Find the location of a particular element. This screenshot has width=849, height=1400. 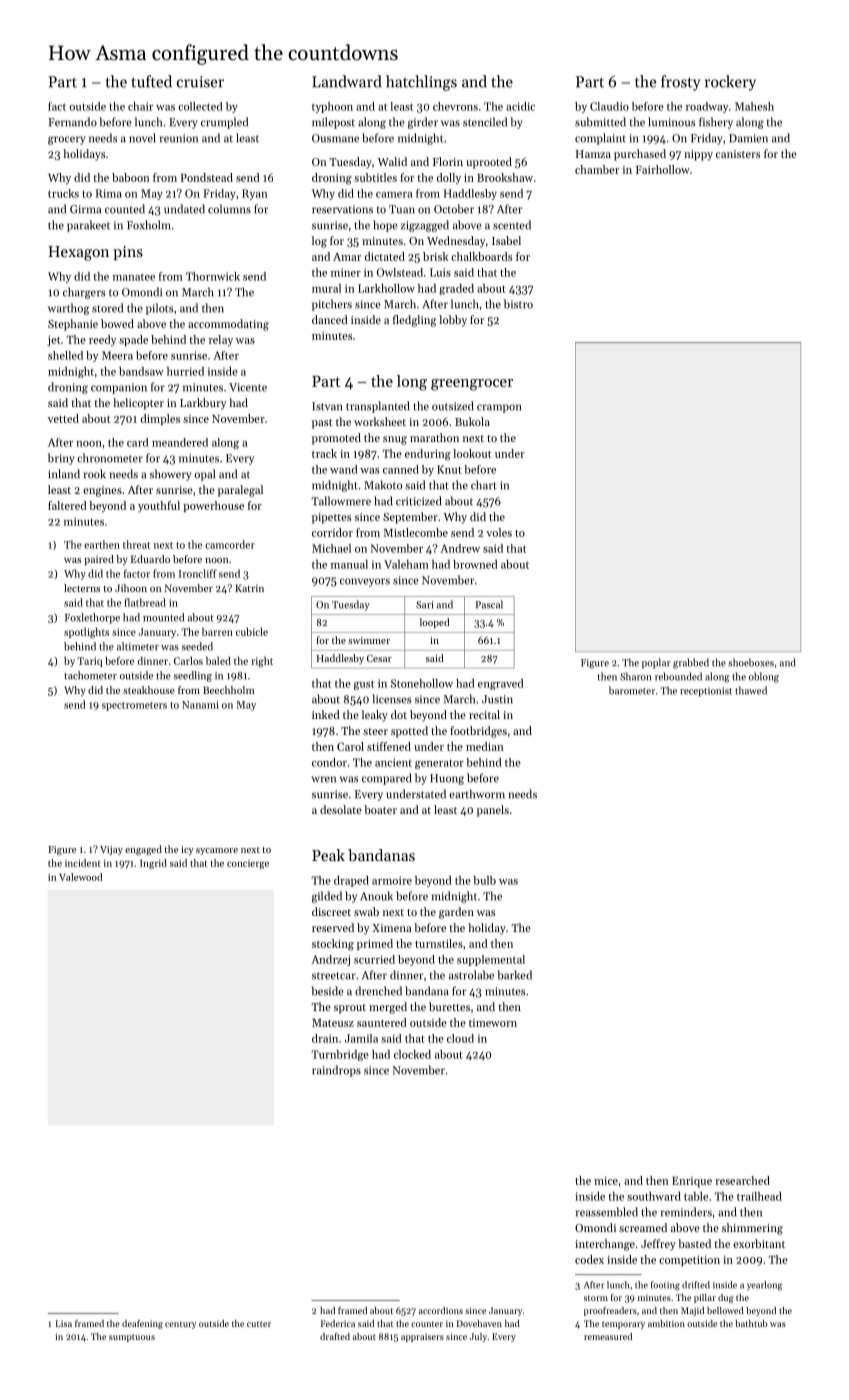

clocked is located at coordinates (412, 1054).
